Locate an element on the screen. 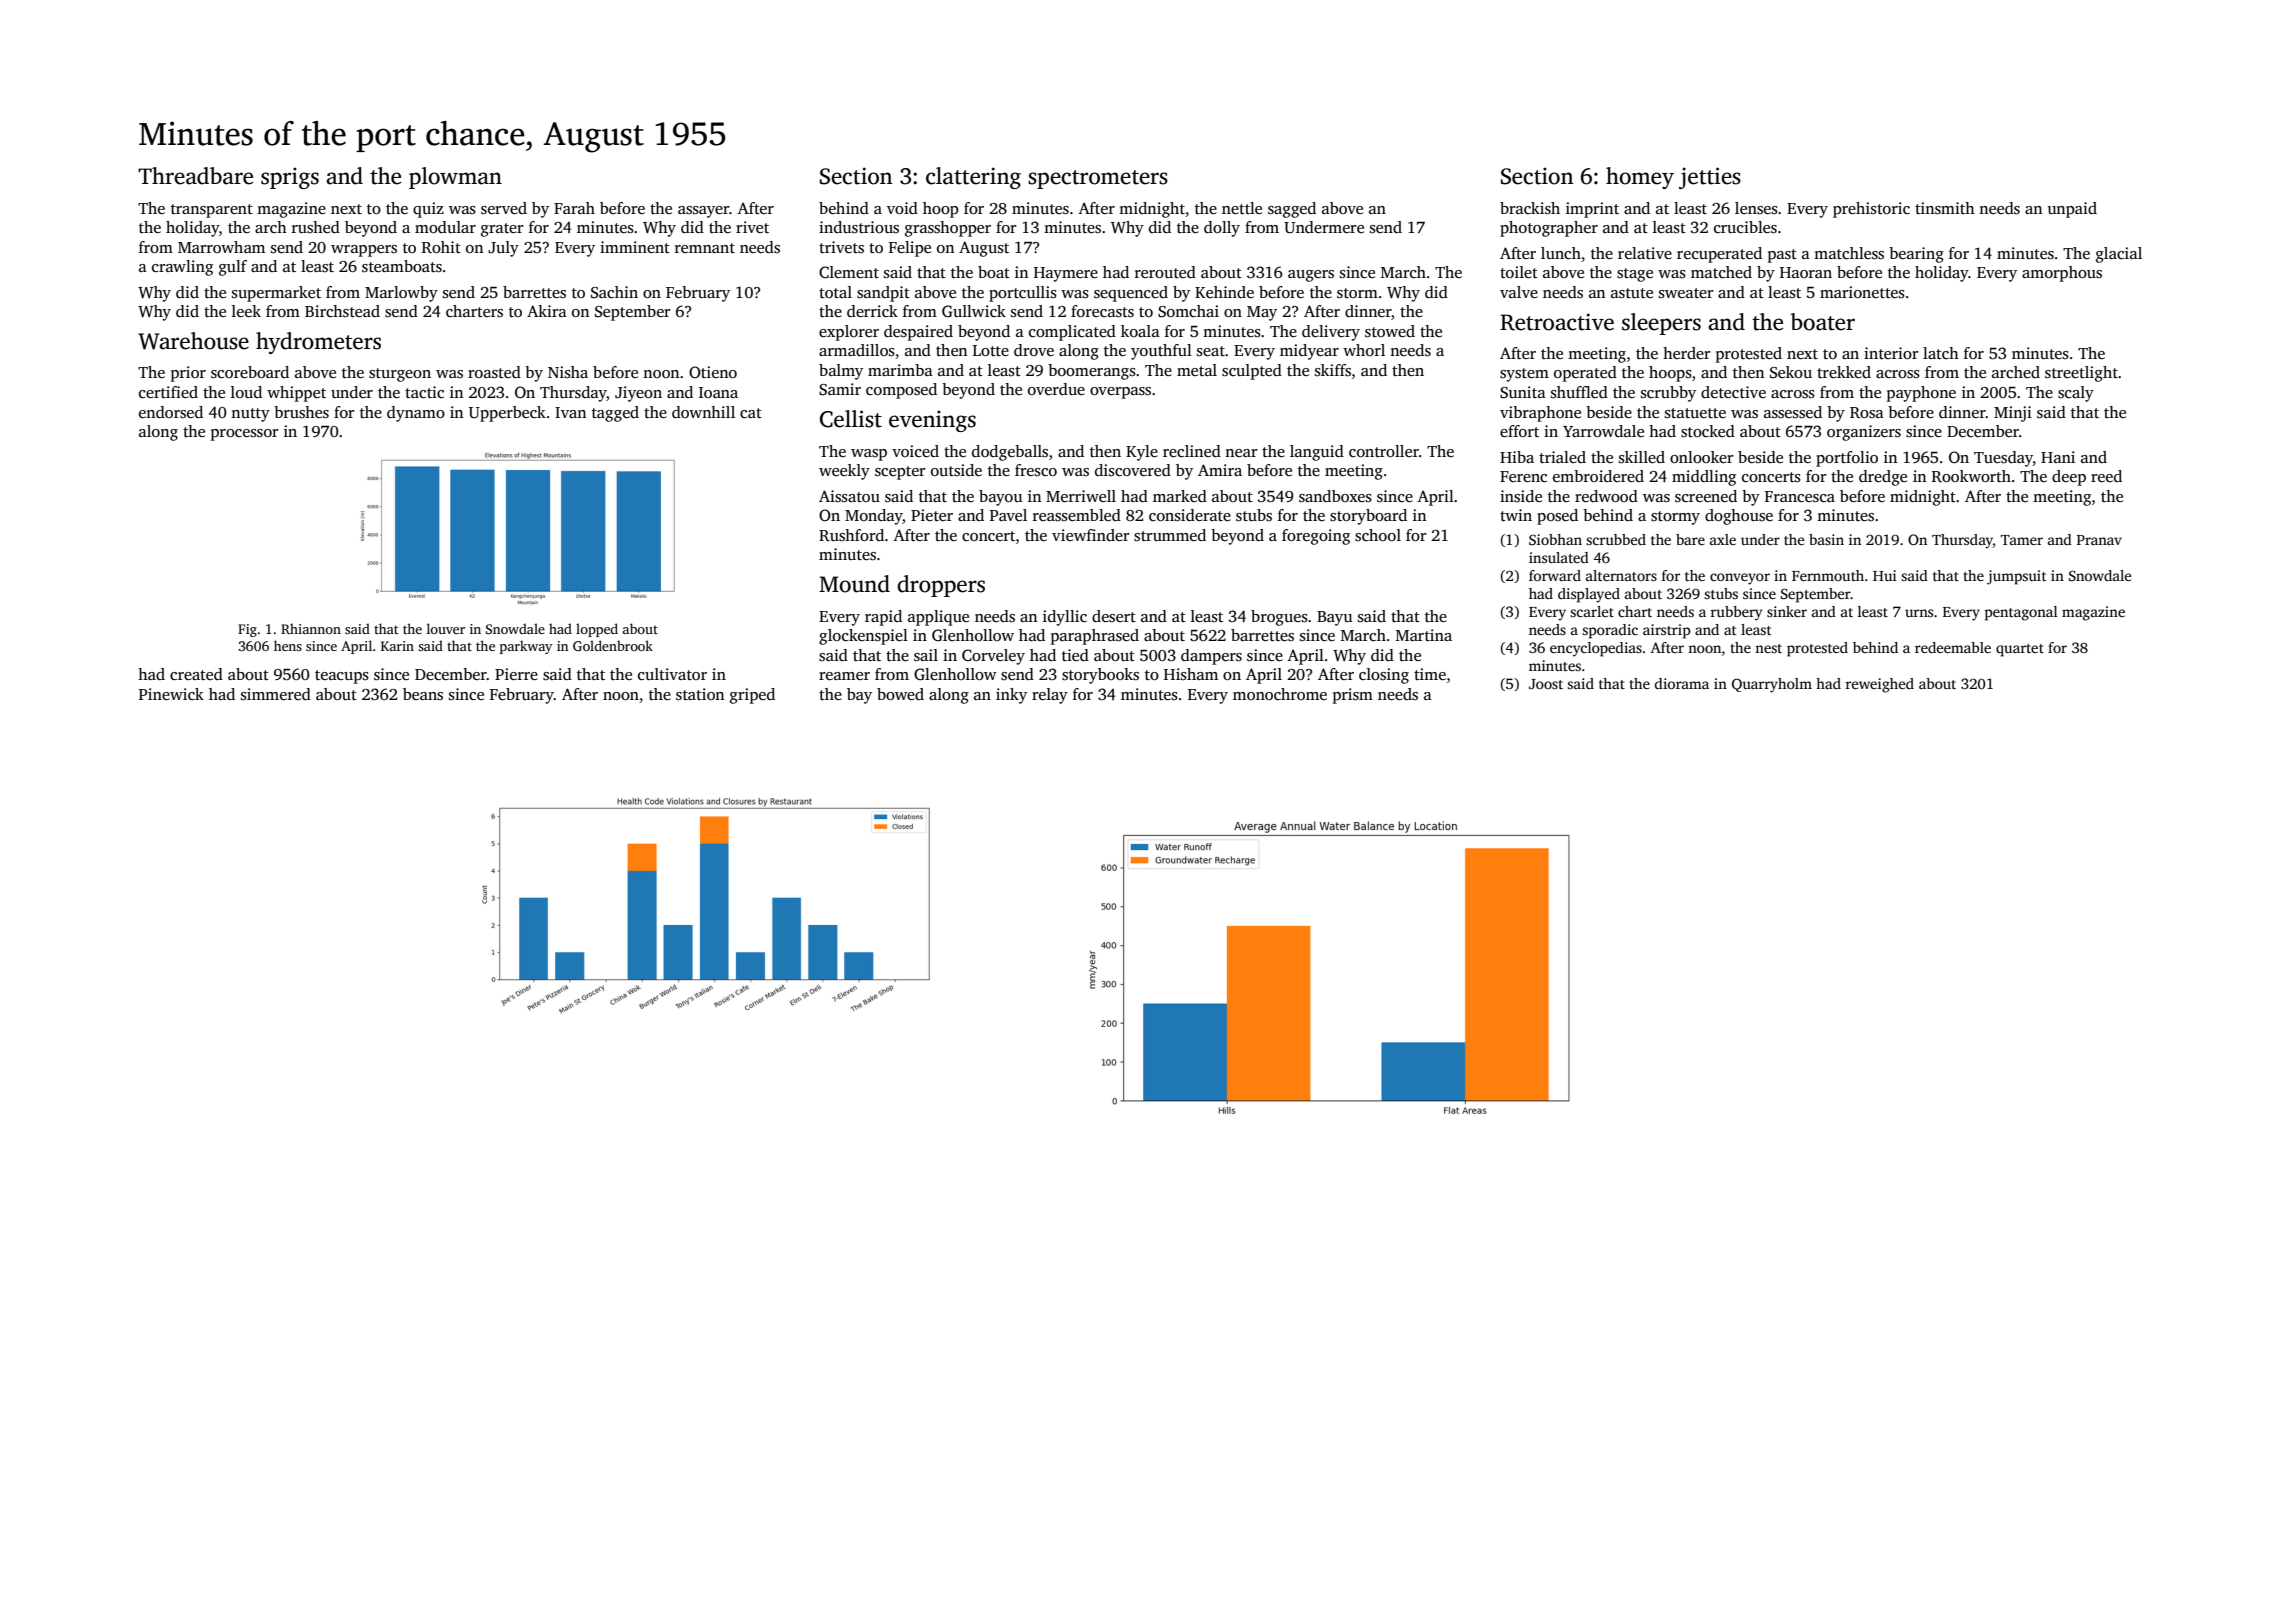  processor is located at coordinates (245, 435).
